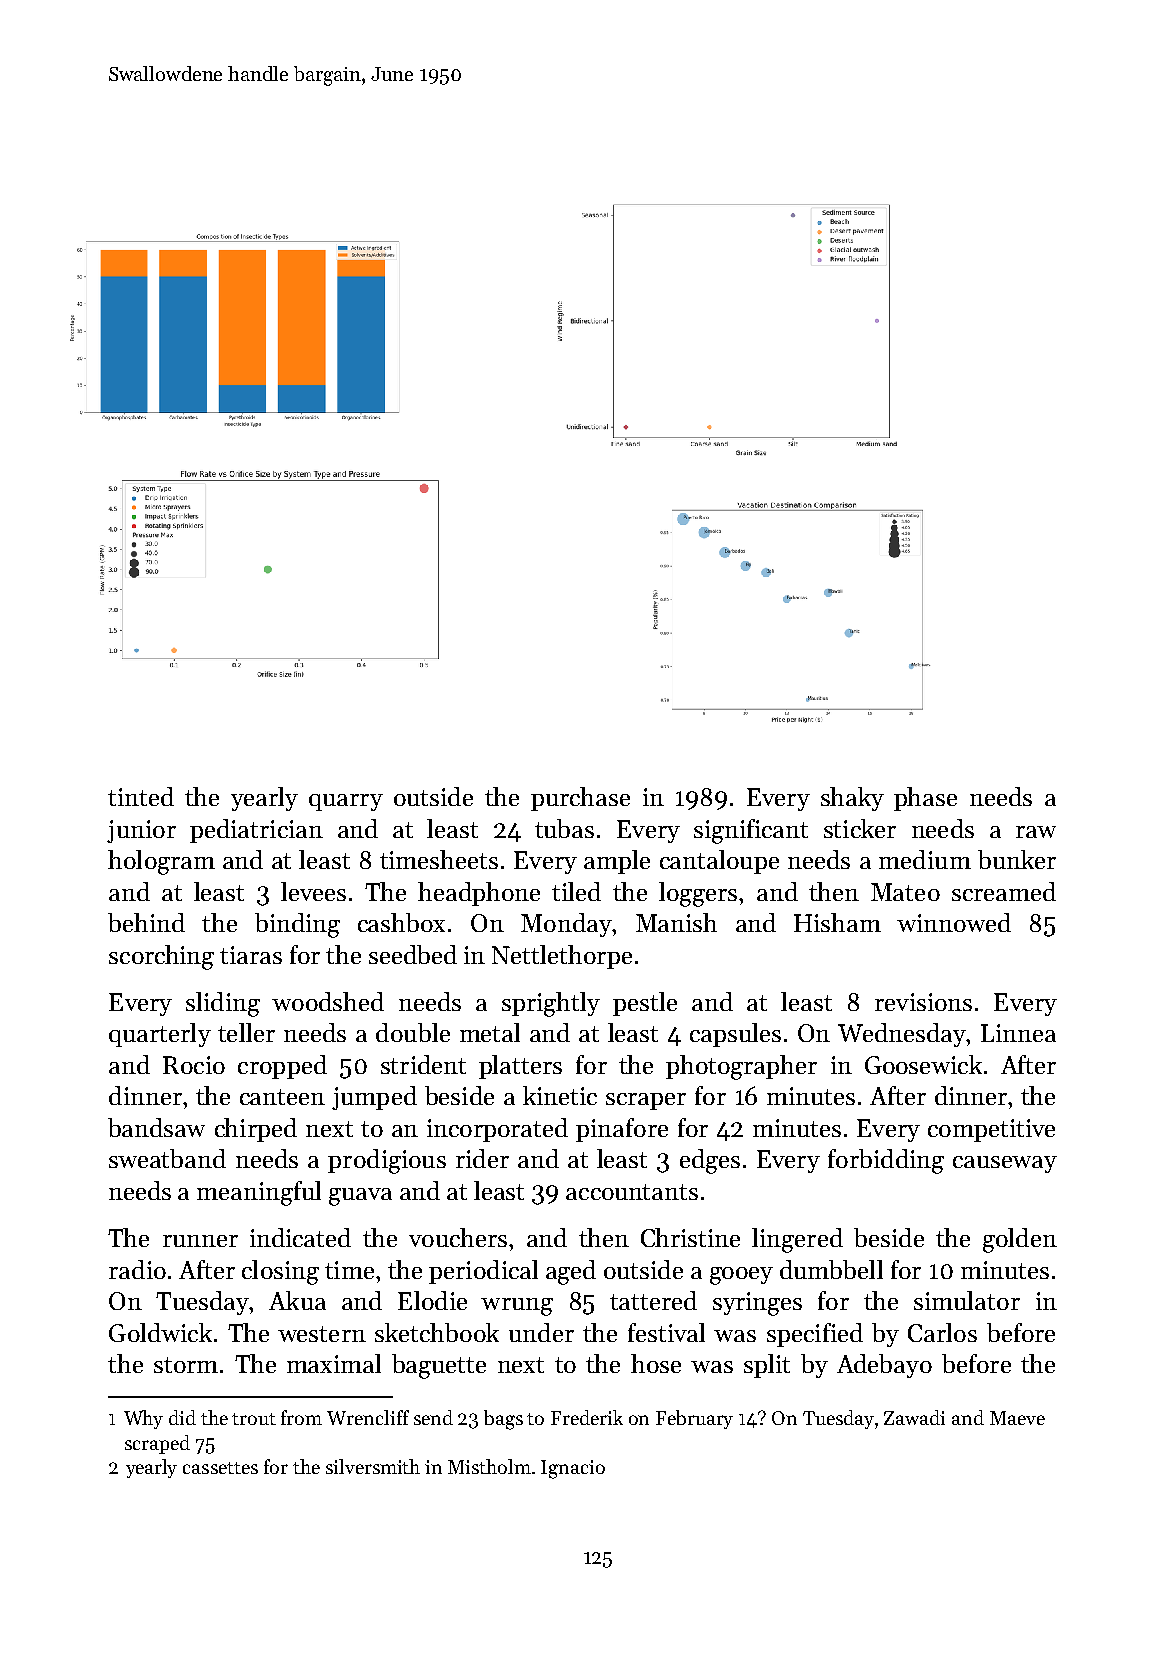 The height and width of the document is (1654, 1165). What do you see at coordinates (160, 1035) in the document?
I see `quarterly` at bounding box center [160, 1035].
